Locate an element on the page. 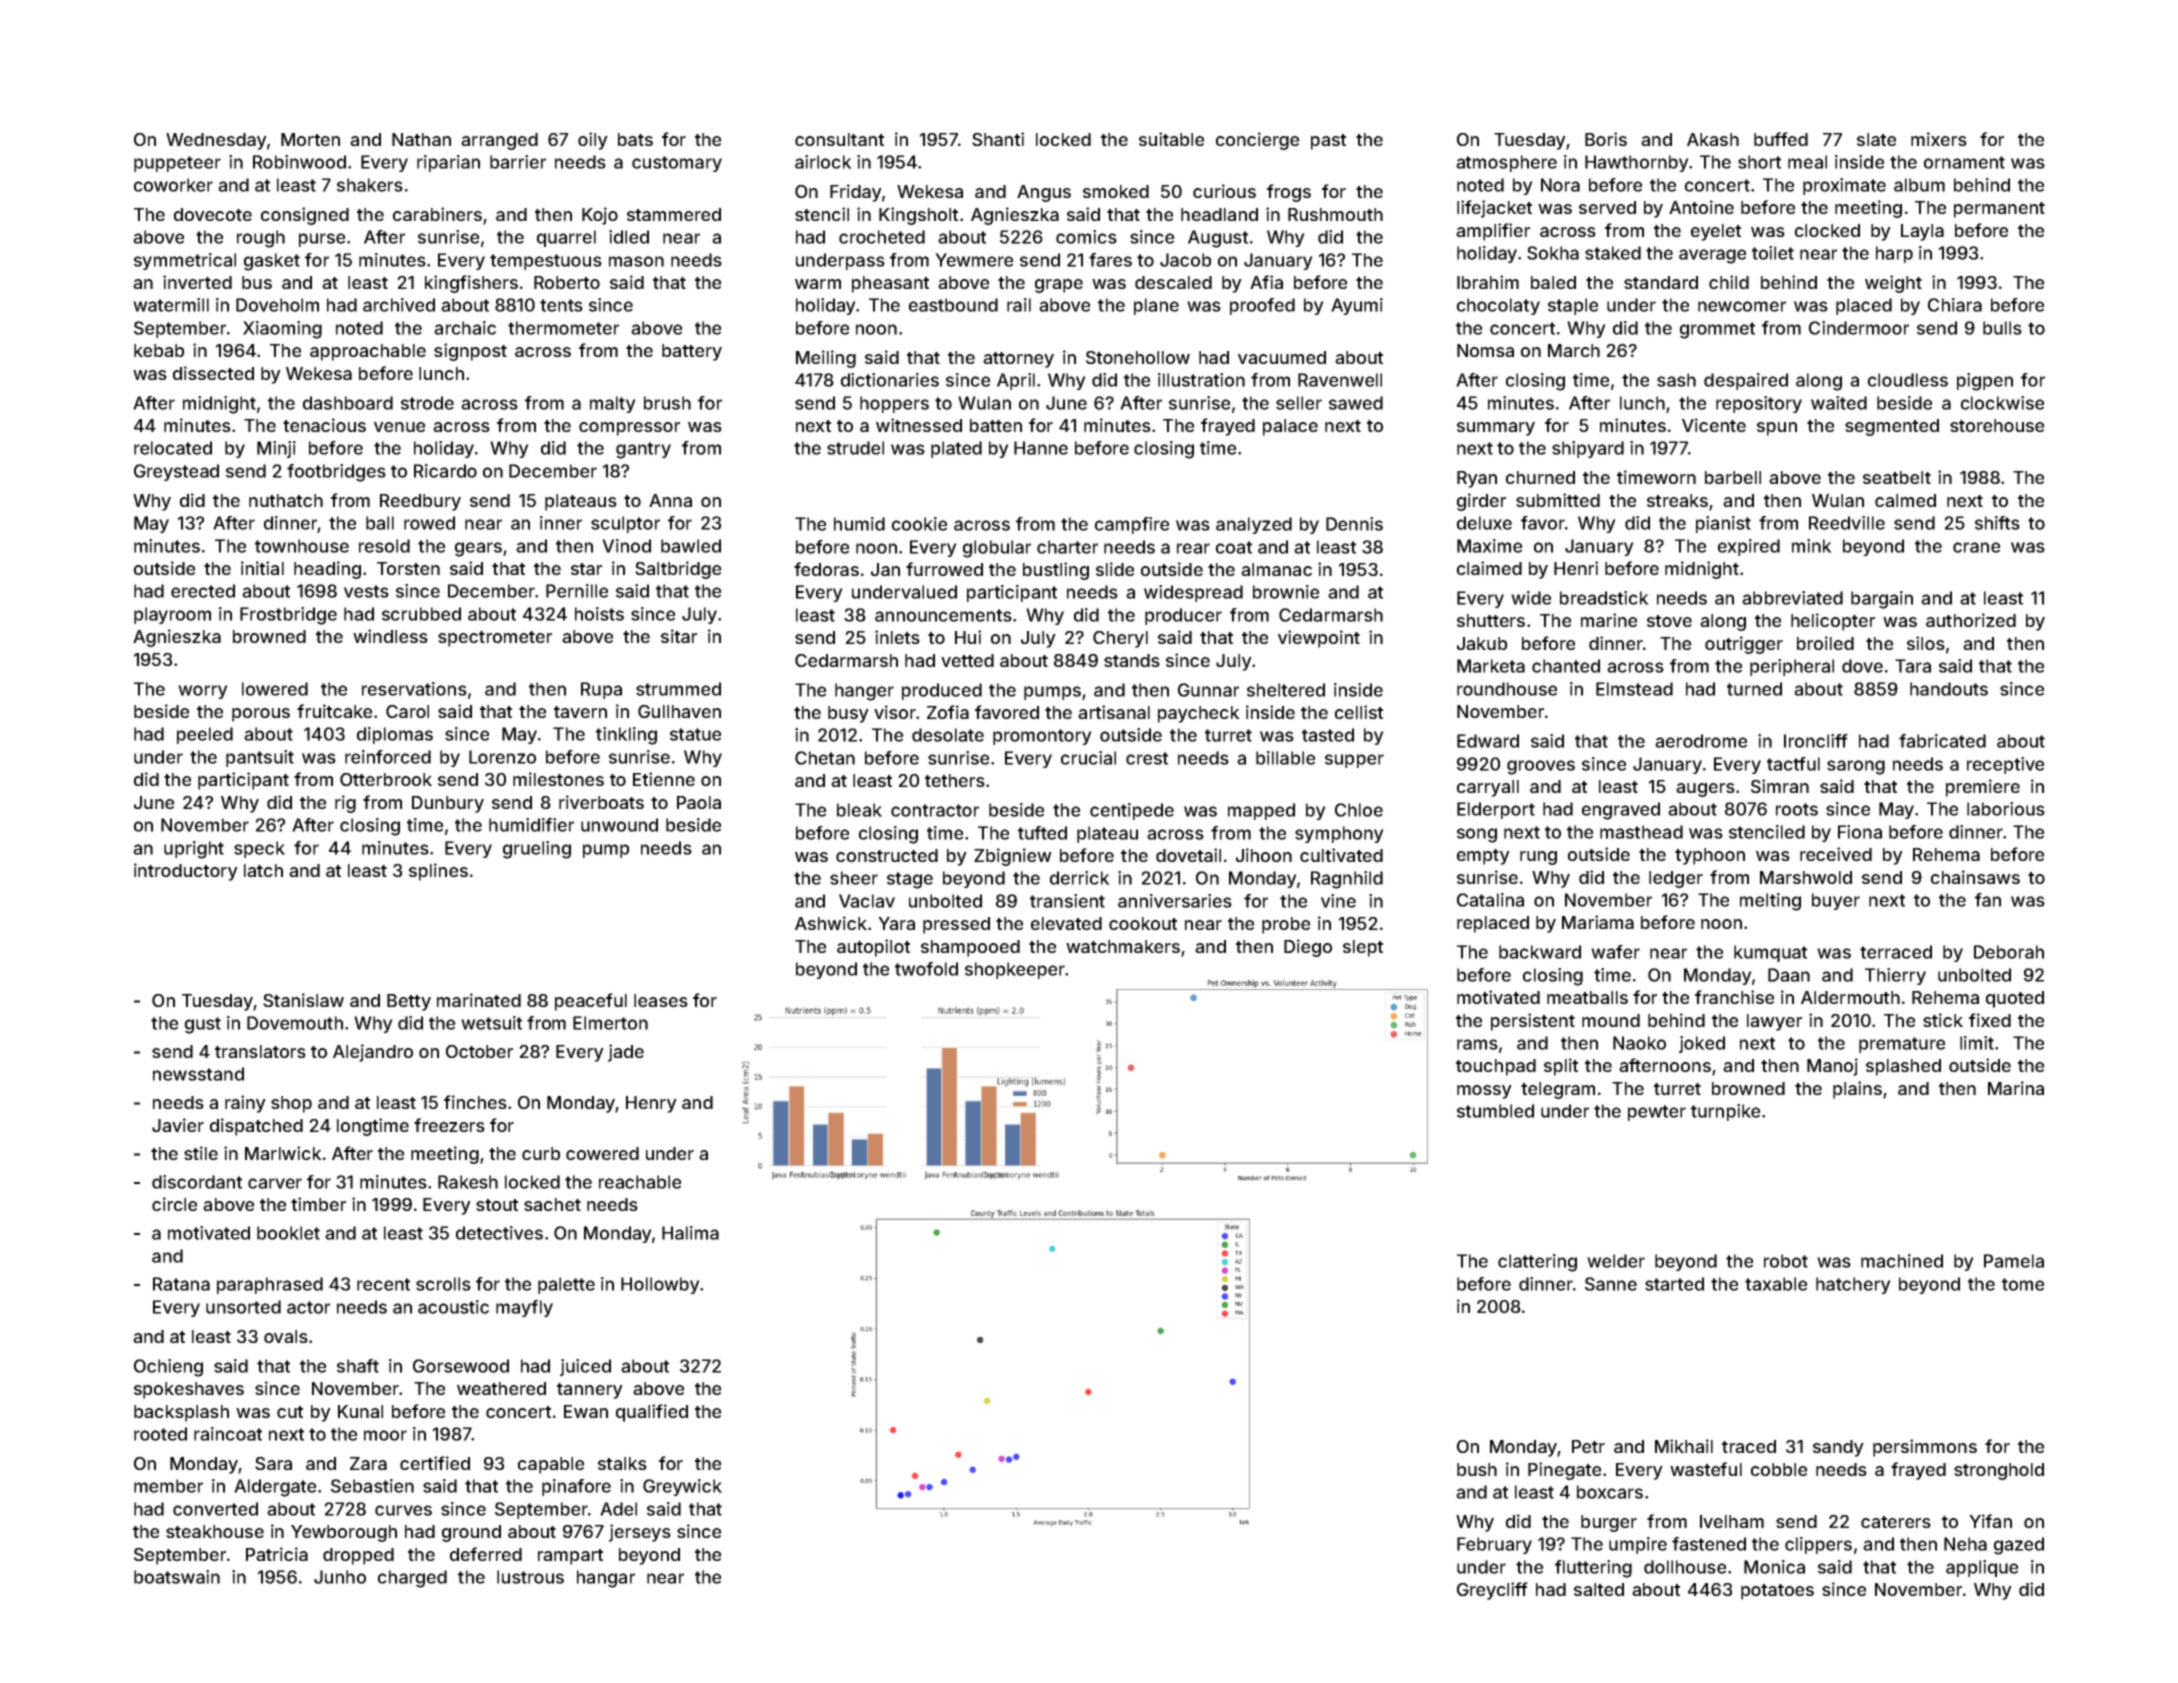 Image resolution: width=2178 pixels, height=1683 pixels. arranged is located at coordinates (499, 141).
